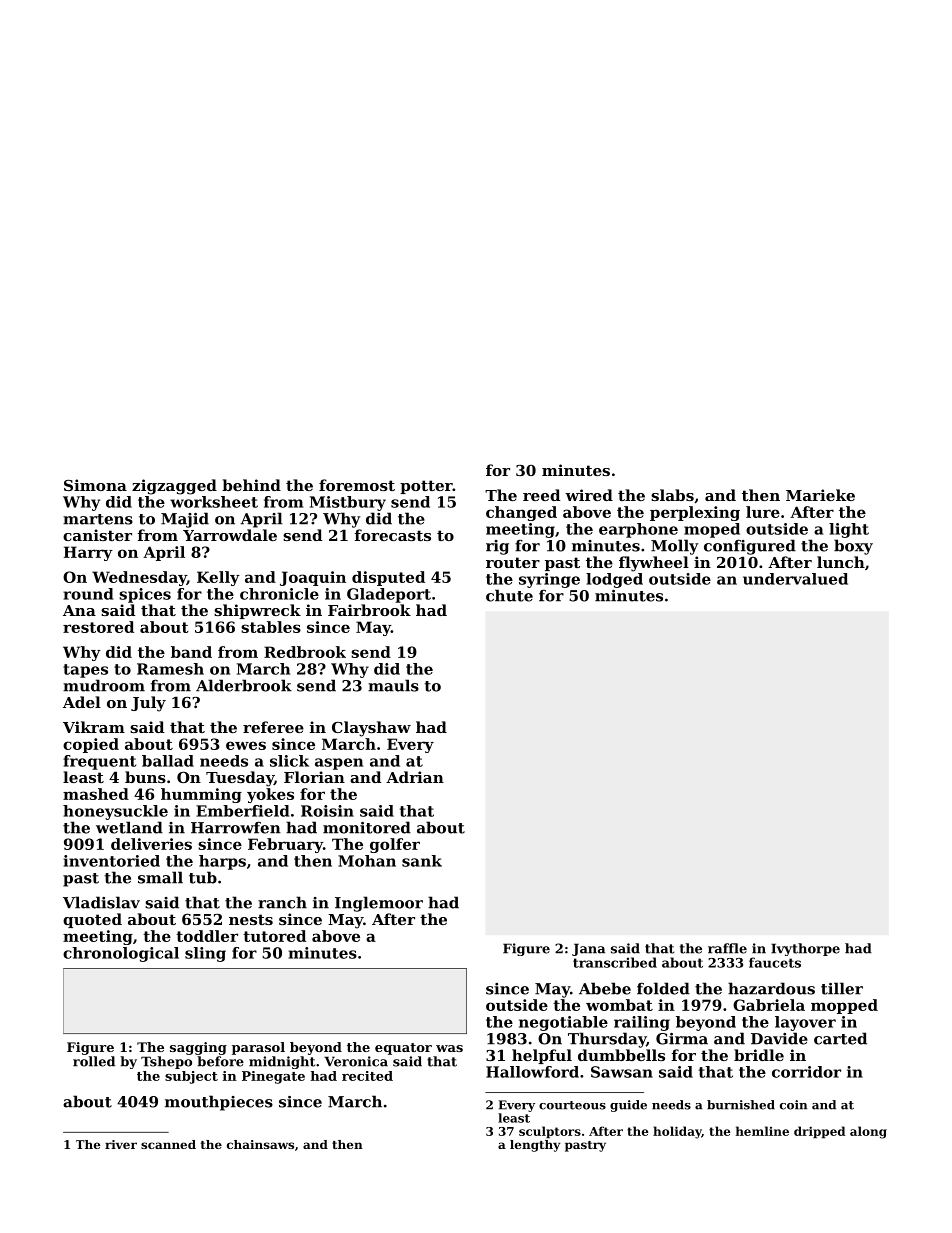  I want to click on transcribed, so click(615, 962).
